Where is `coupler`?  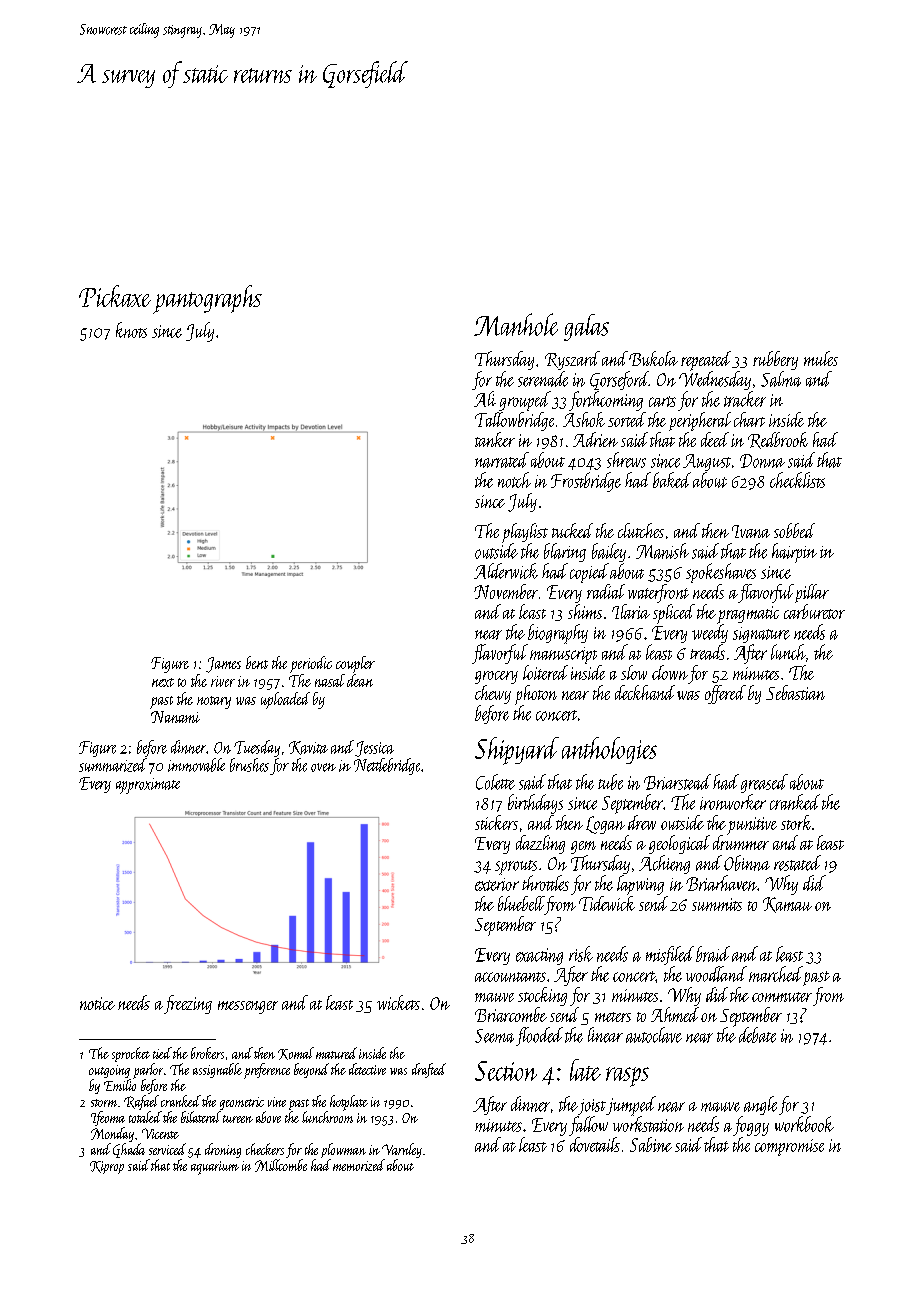
coupler is located at coordinates (355, 664).
